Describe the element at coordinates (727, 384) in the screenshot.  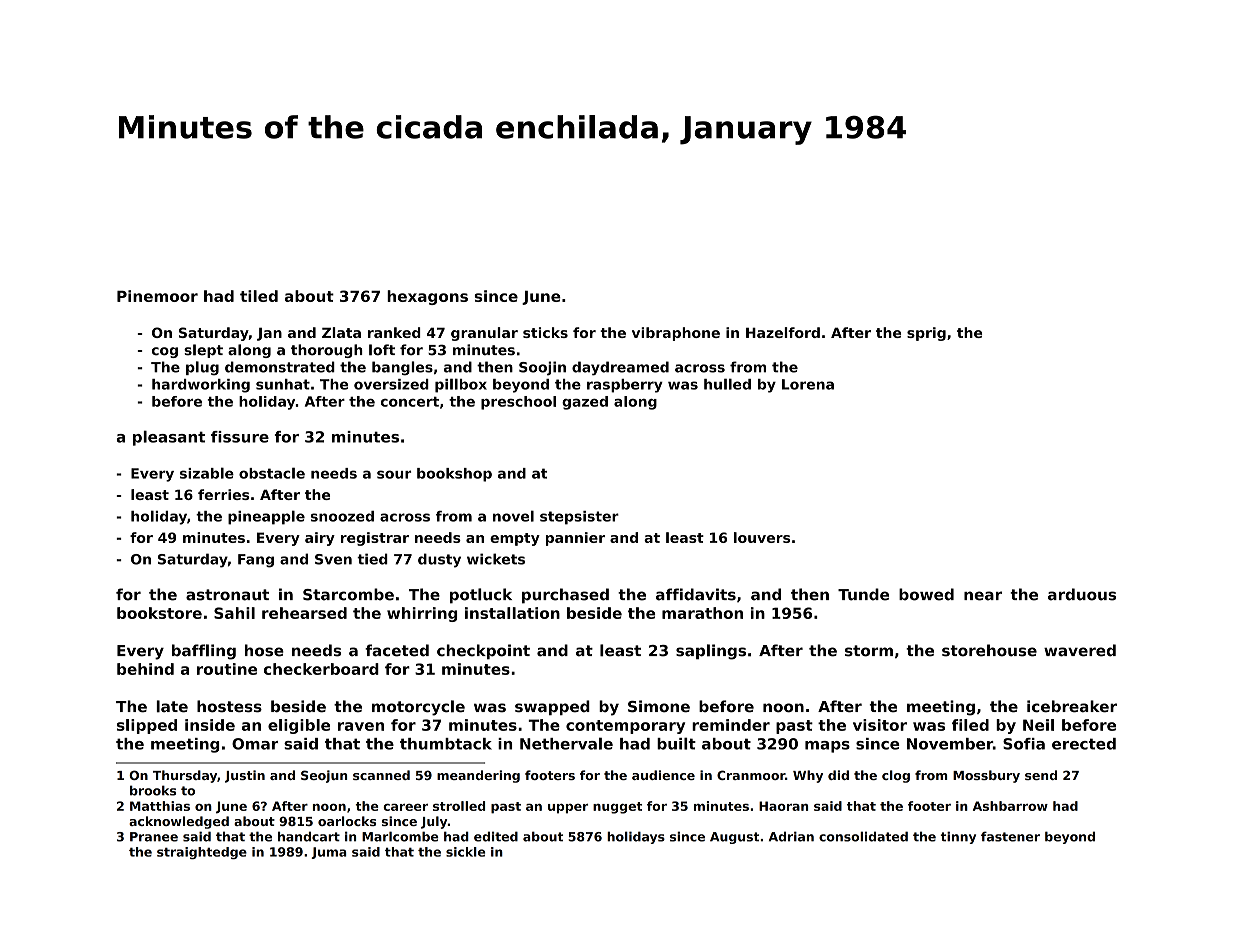
I see `hulled` at that location.
